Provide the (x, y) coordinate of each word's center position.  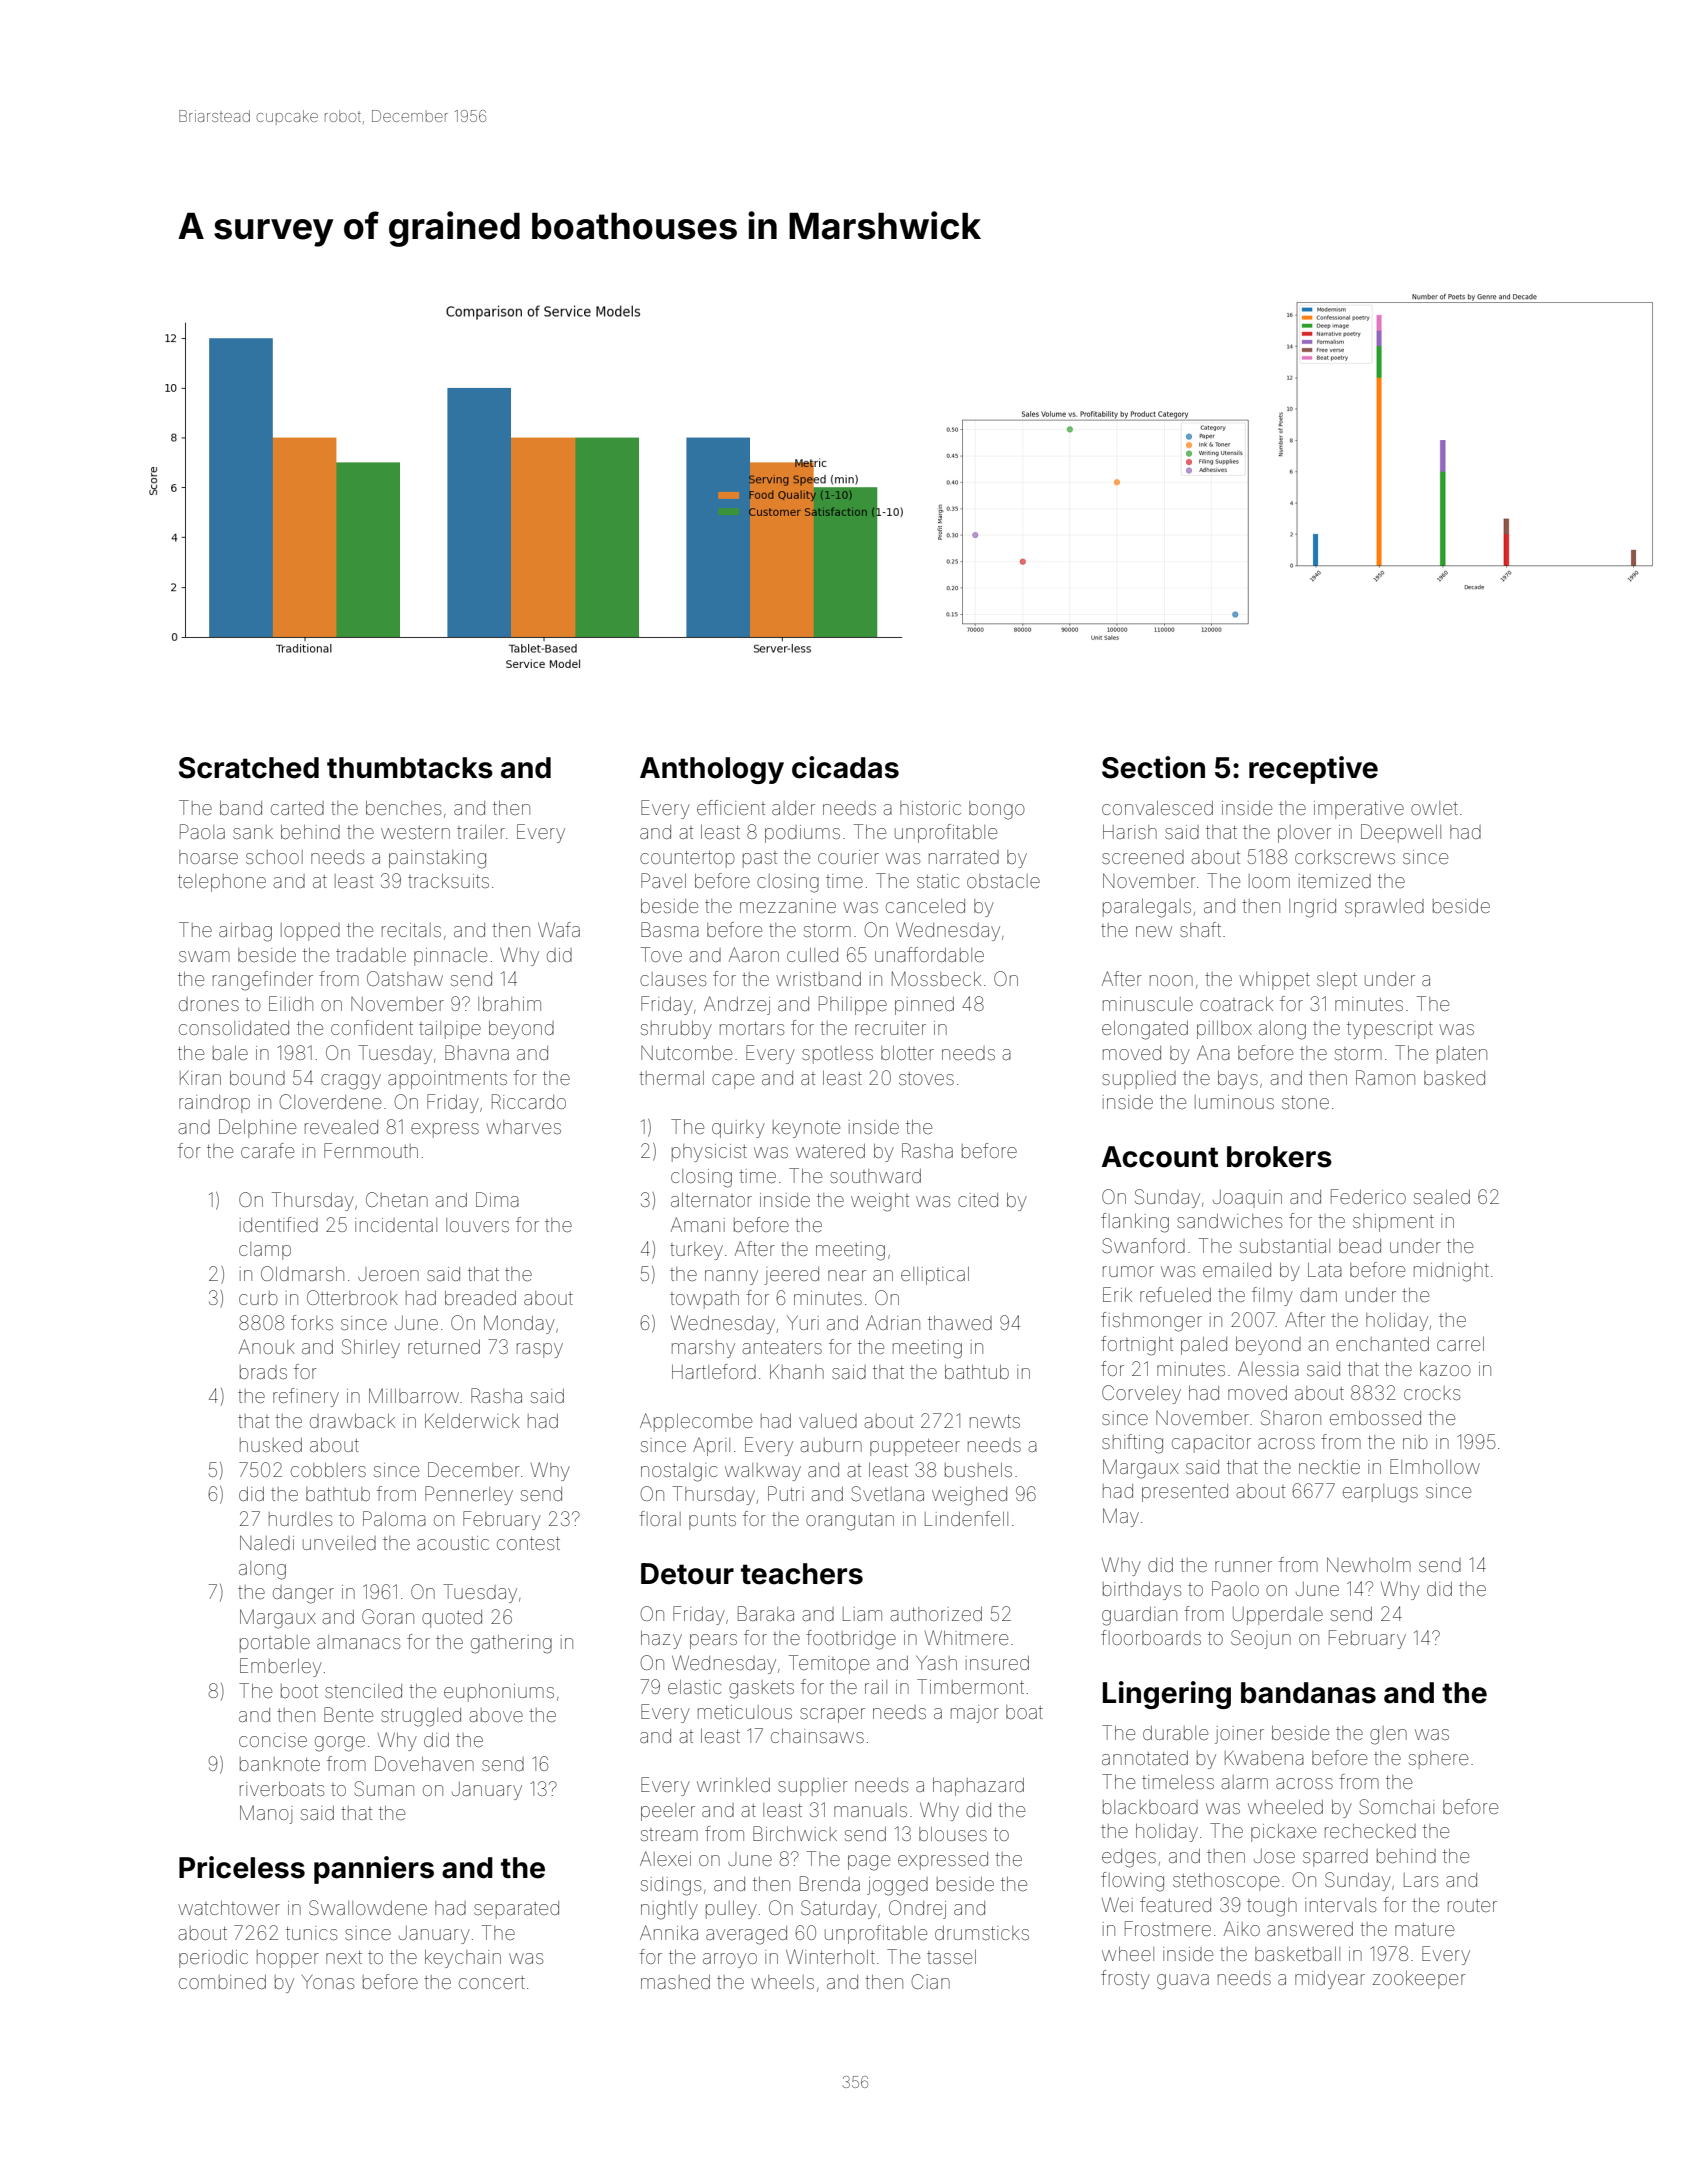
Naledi (267, 1542)
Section (1153, 767)
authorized (936, 1614)
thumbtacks (410, 768)
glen (1388, 1735)
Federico (1368, 1196)
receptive (1313, 770)
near (847, 1275)
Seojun (1261, 1639)
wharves (523, 1127)
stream (669, 1834)
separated (516, 1910)
